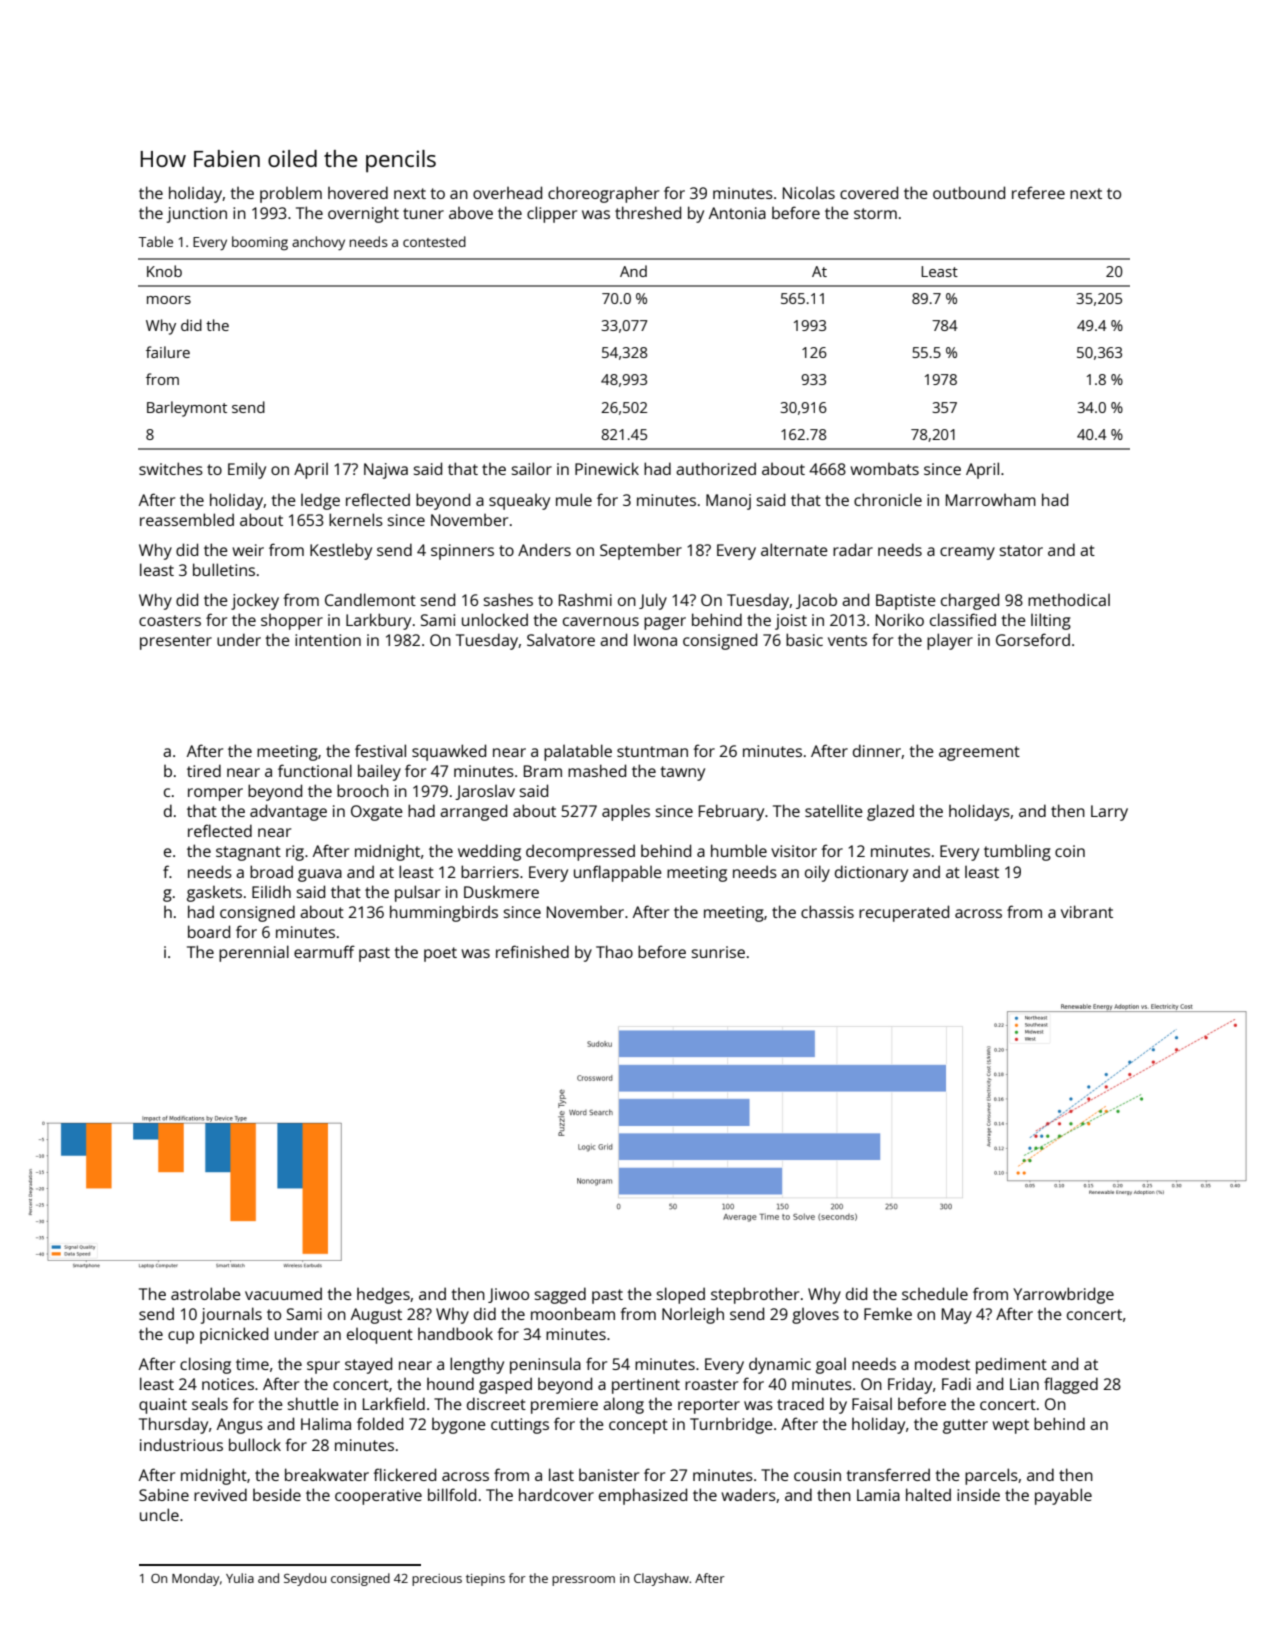 This screenshot has height=1643, width=1269. I want to click on outbound, so click(969, 192).
